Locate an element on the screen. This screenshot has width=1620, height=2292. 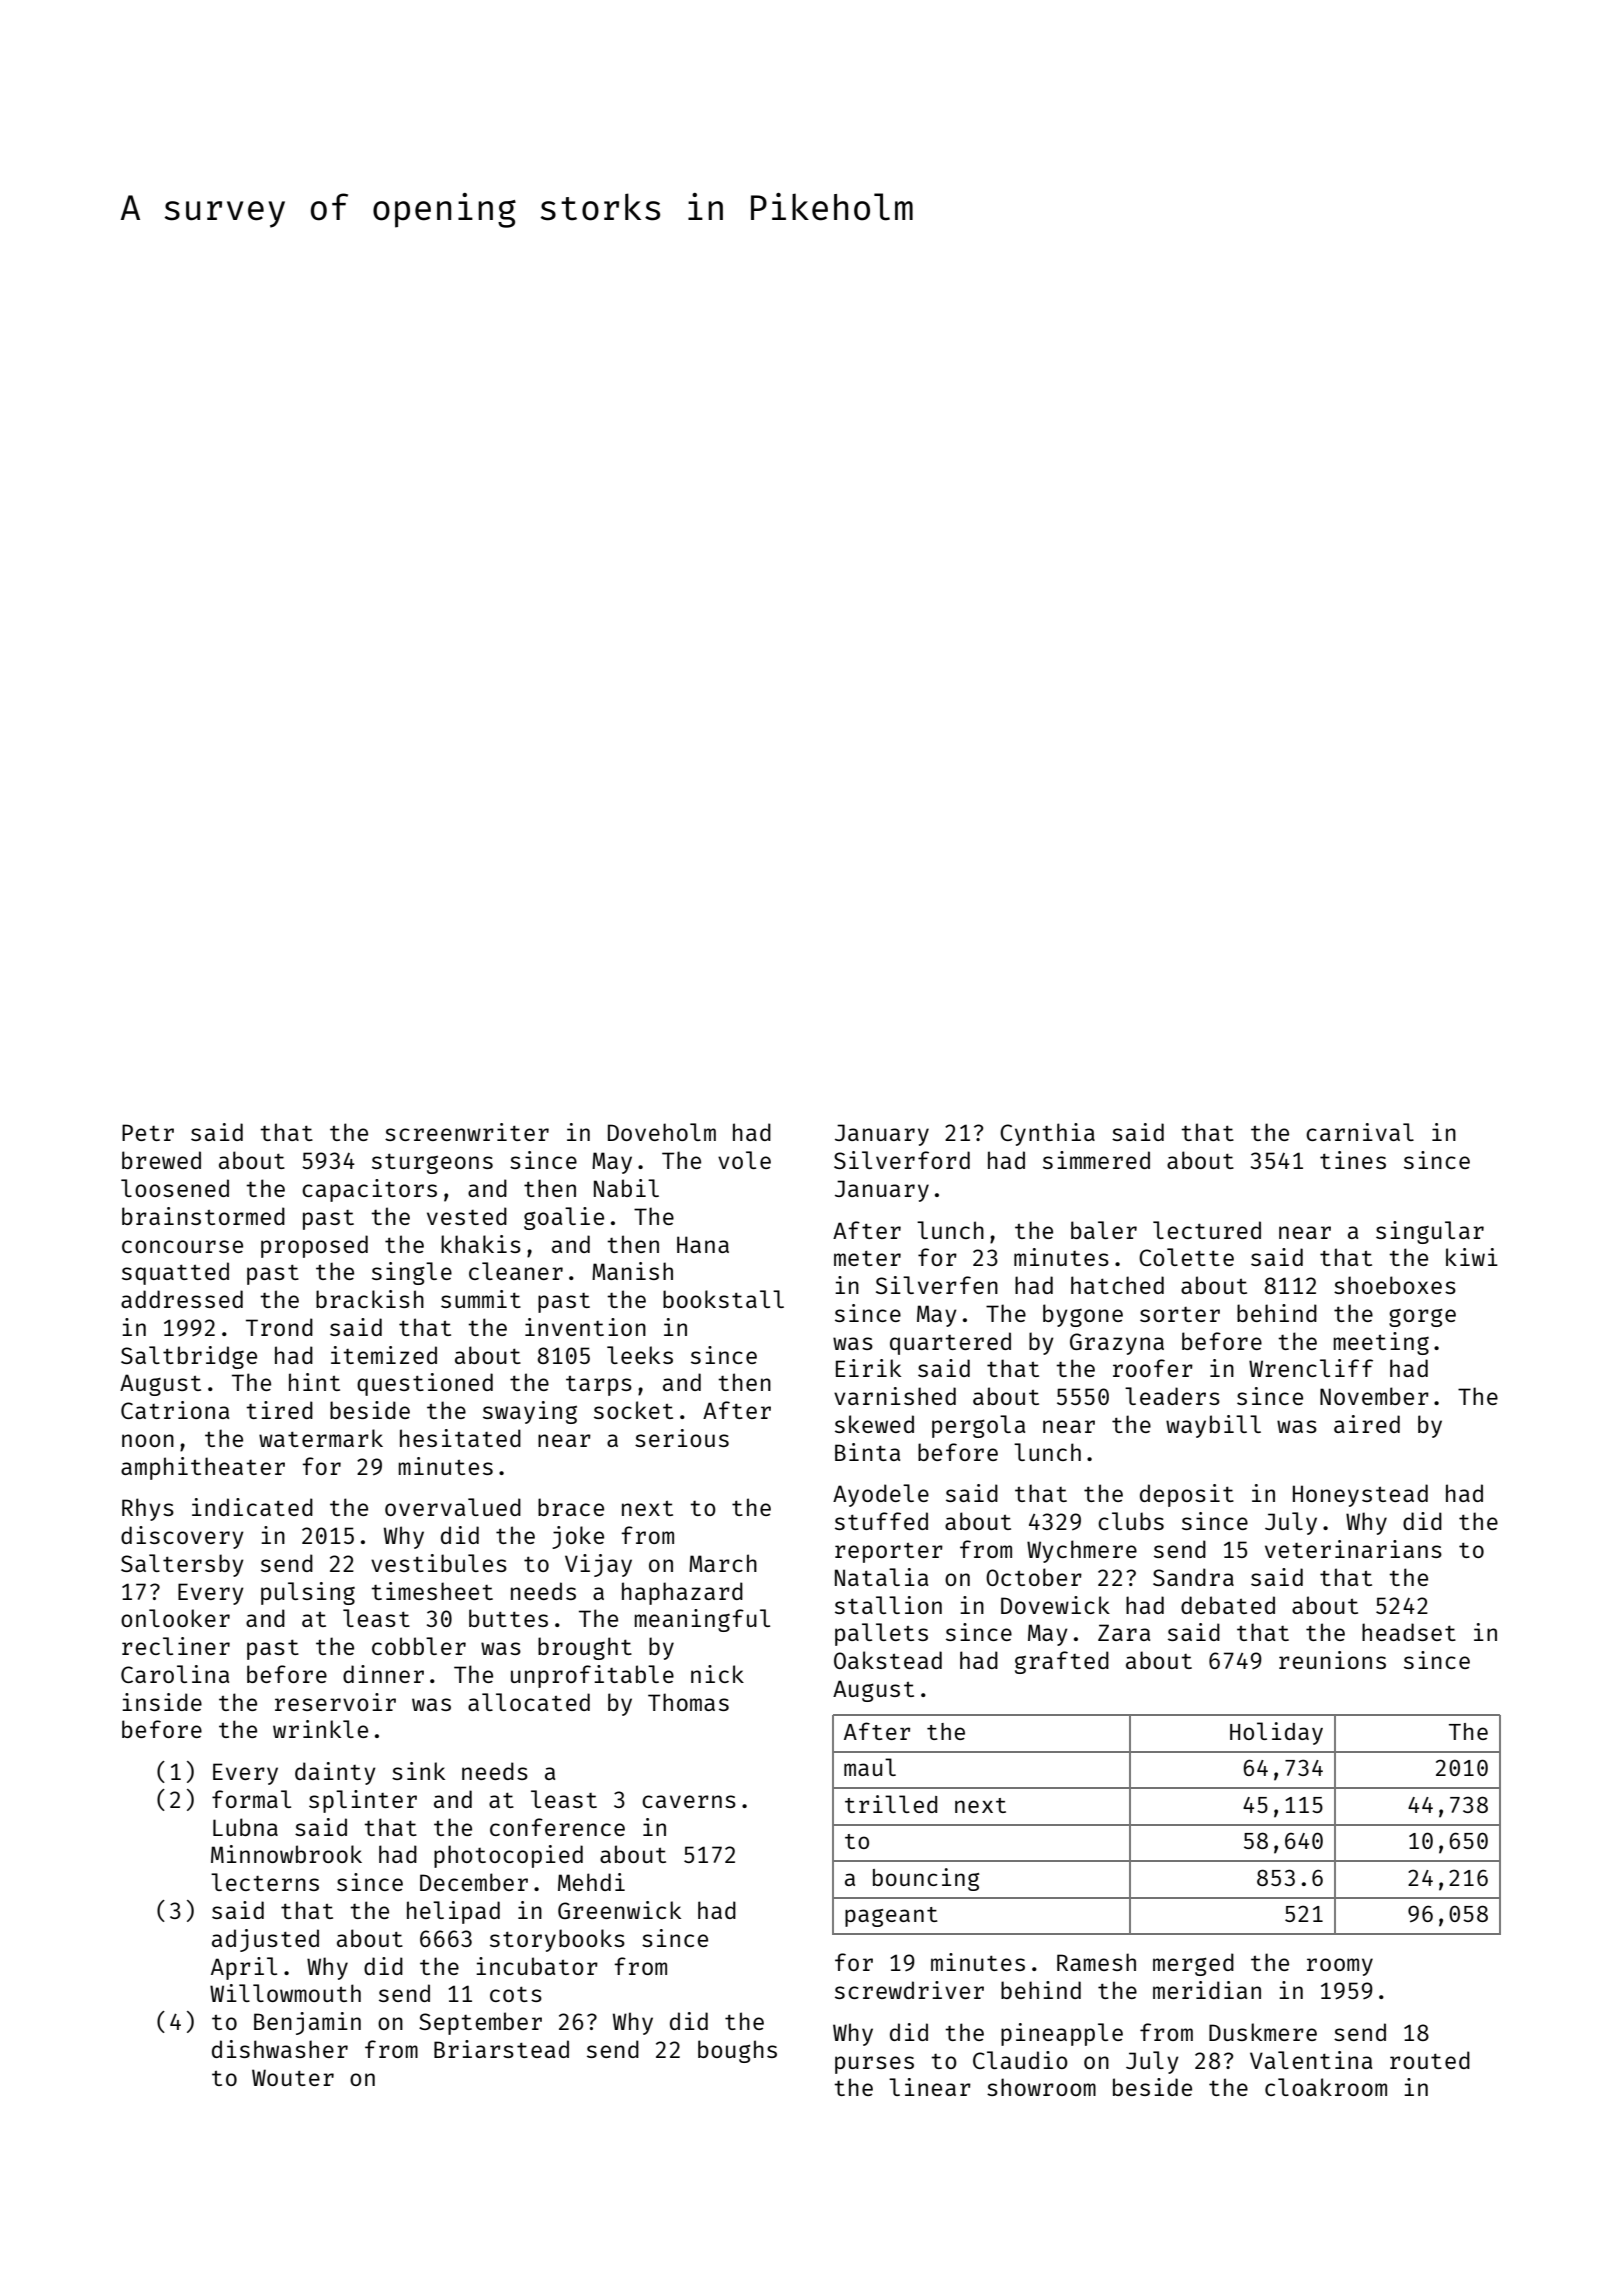
trilled is located at coordinates (891, 1804).
